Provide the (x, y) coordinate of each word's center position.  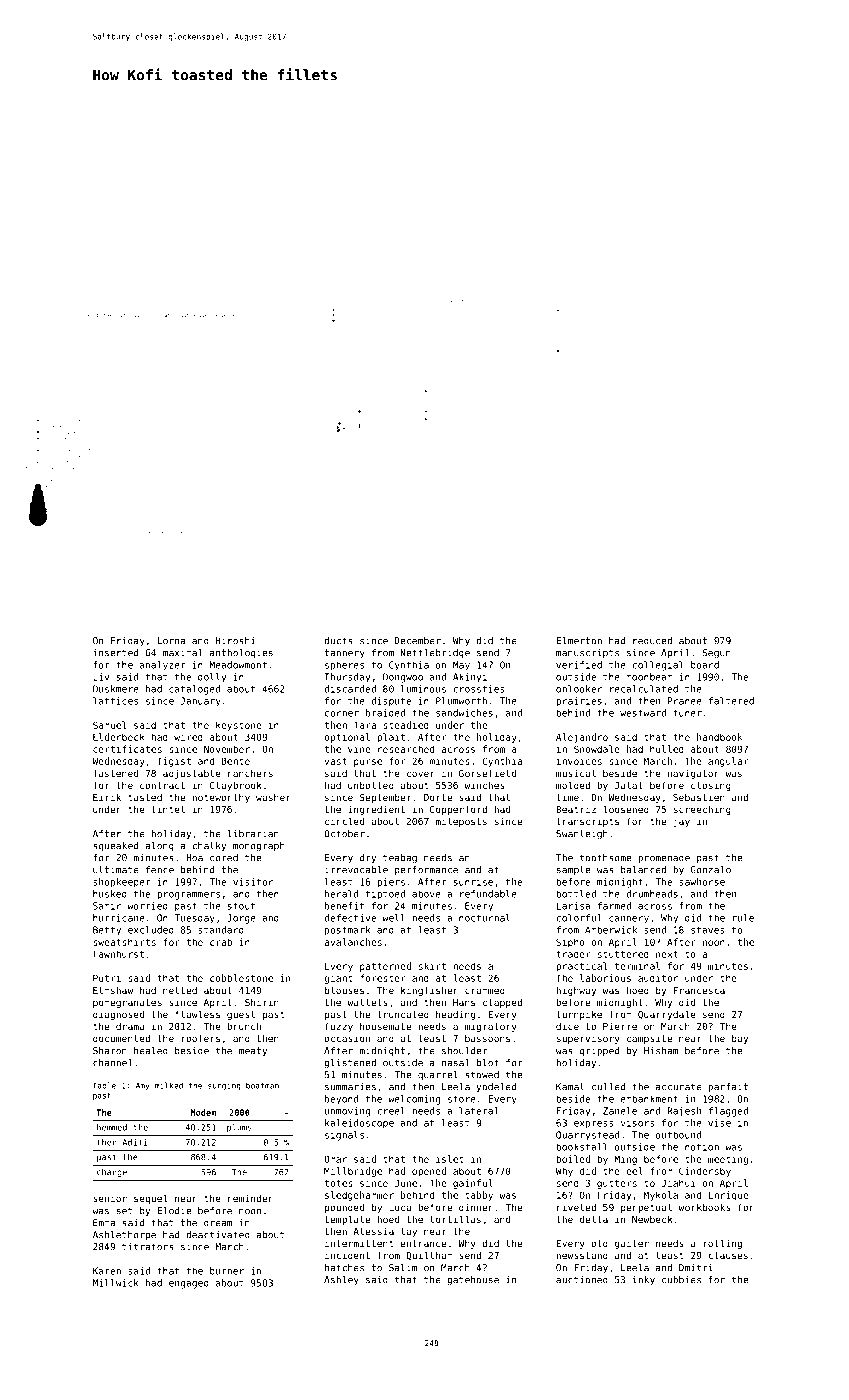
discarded (350, 689)
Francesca (699, 990)
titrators (148, 1247)
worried (147, 906)
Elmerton (579, 641)
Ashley (341, 1280)
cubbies (681, 1280)
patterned (385, 967)
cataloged (194, 690)
